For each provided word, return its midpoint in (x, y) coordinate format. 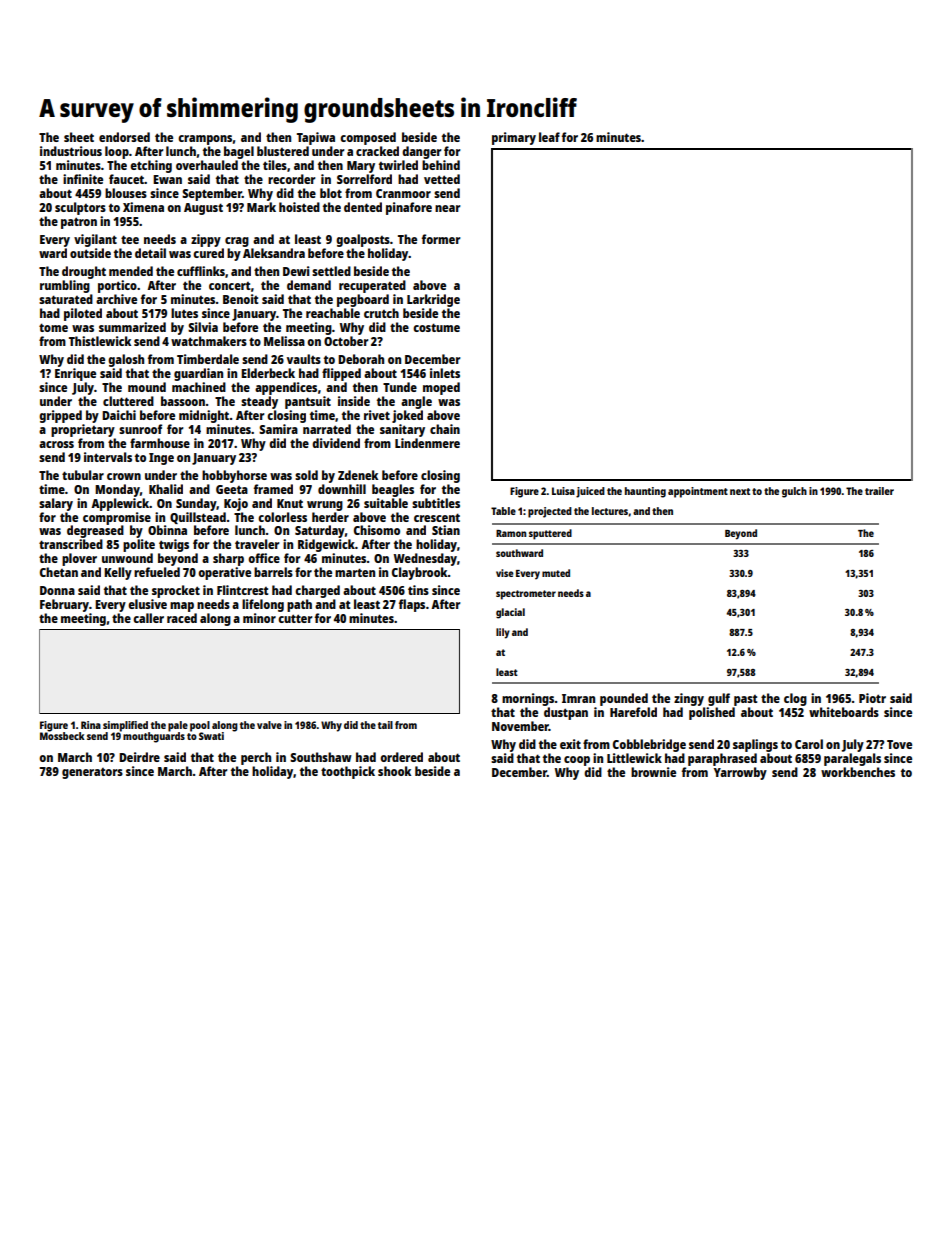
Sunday (196, 504)
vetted (442, 179)
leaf (549, 137)
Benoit (240, 299)
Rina (91, 725)
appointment (698, 492)
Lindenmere (427, 443)
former (441, 239)
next (740, 491)
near (447, 208)
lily (503, 633)
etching (151, 166)
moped (441, 388)
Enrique (75, 374)
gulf (719, 699)
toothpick (348, 772)
